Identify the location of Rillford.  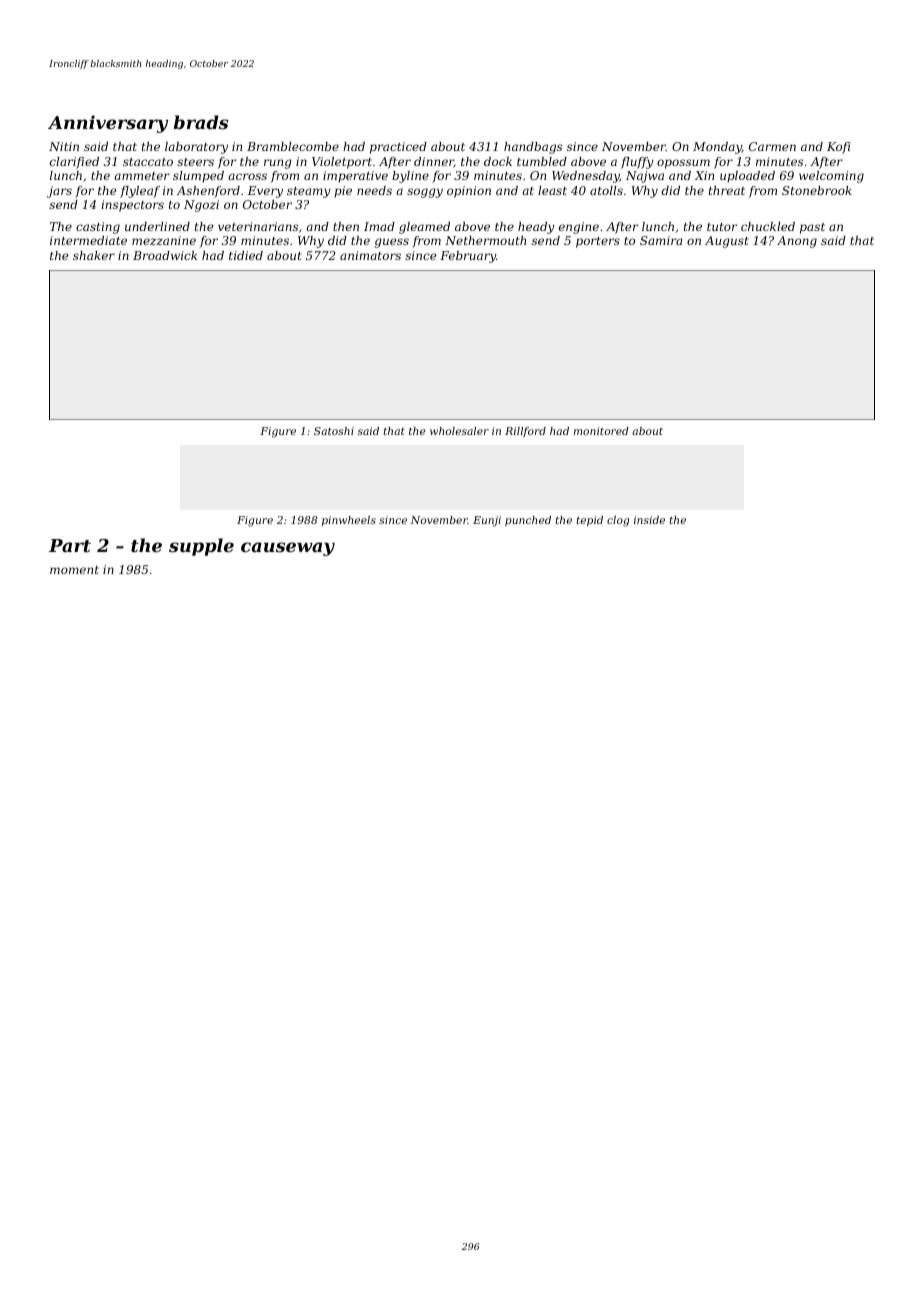
(525, 432).
